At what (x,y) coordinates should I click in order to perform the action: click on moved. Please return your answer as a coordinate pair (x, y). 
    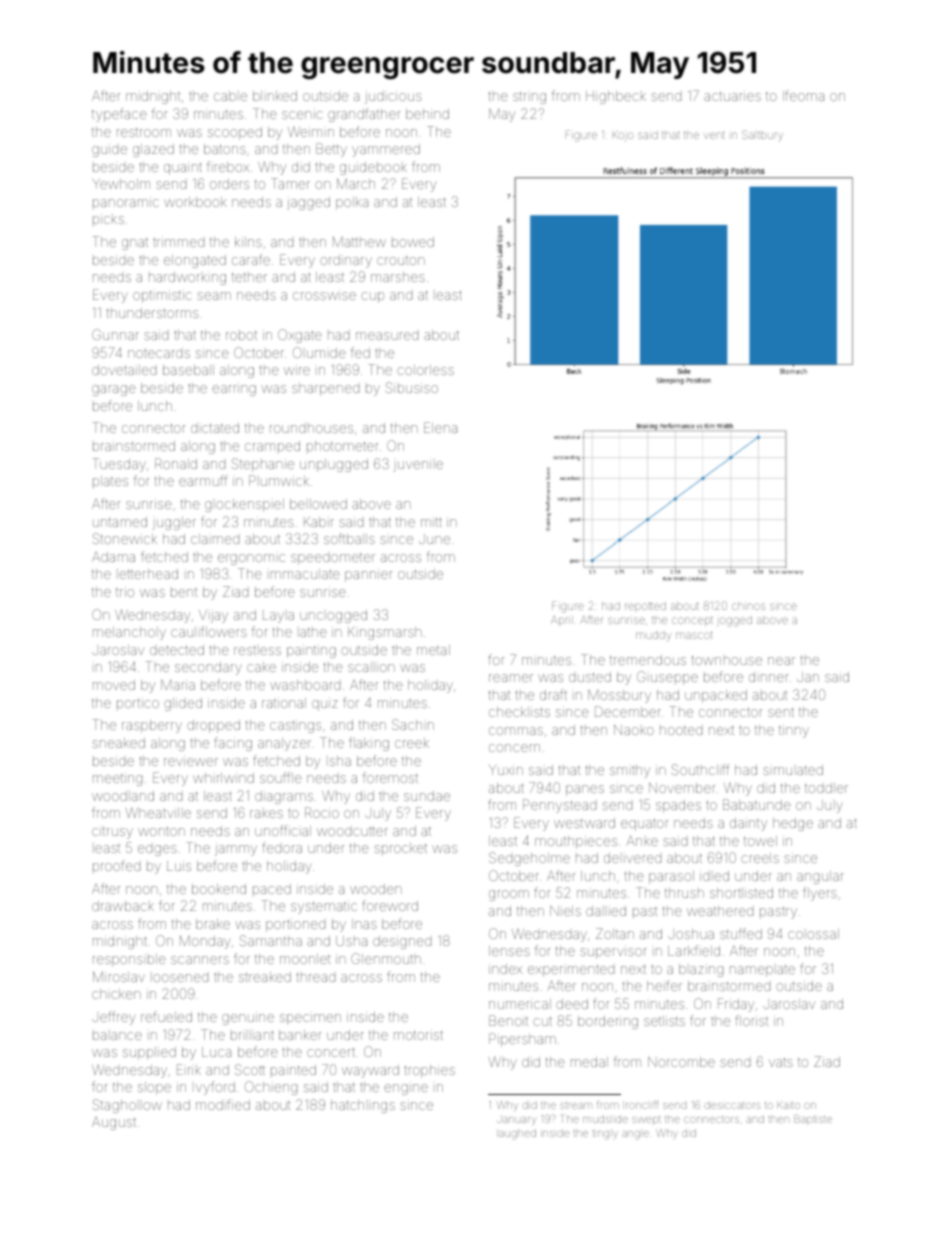
    Looking at the image, I should click on (114, 685).
